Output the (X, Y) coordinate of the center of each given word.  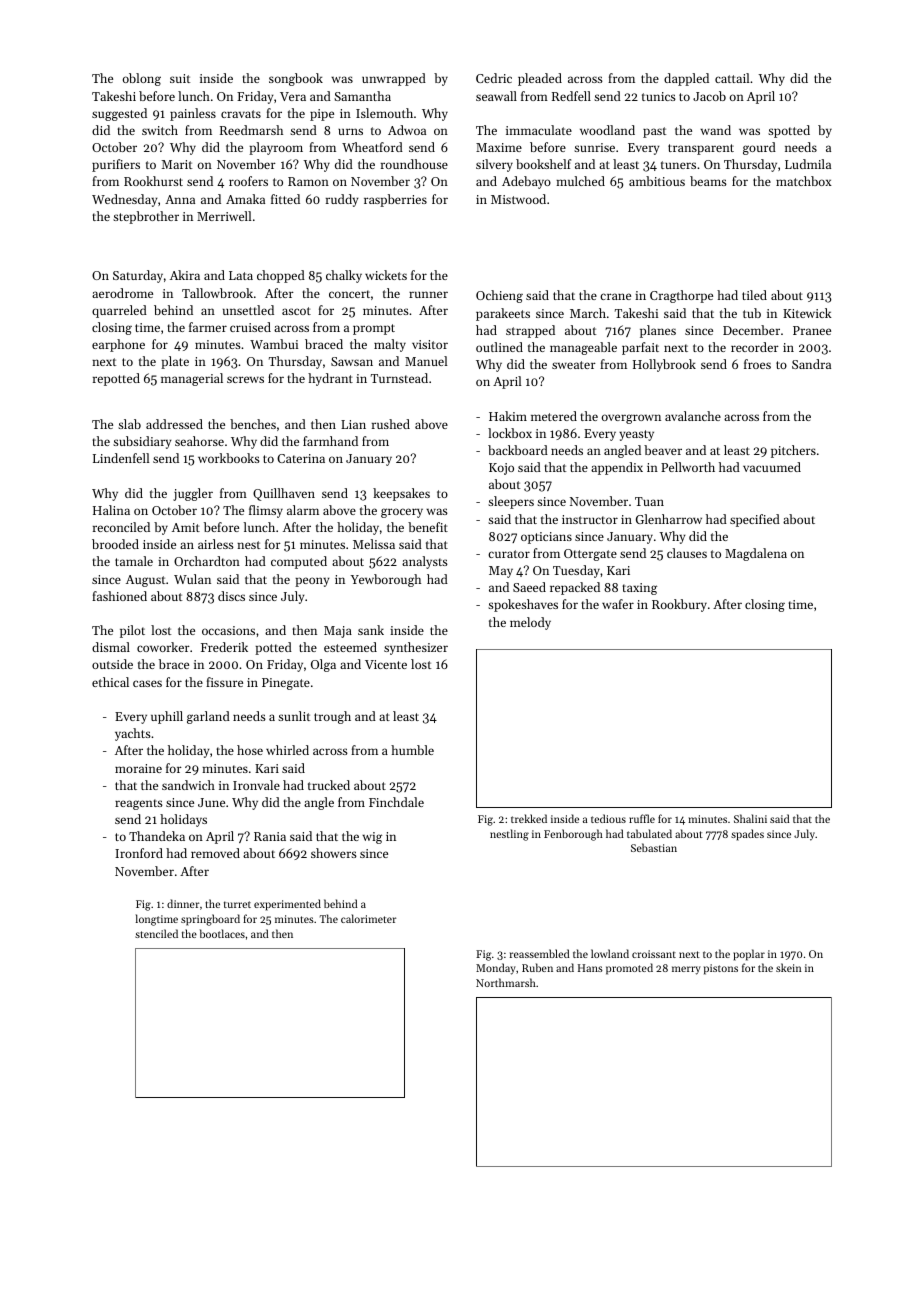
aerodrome (122, 293)
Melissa (374, 544)
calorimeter (368, 918)
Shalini (750, 818)
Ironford (139, 853)
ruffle (642, 818)
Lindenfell (121, 458)
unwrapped (394, 79)
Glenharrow (669, 519)
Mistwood (518, 199)
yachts (133, 734)
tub (752, 313)
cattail (732, 78)
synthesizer (416, 648)
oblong (142, 79)
